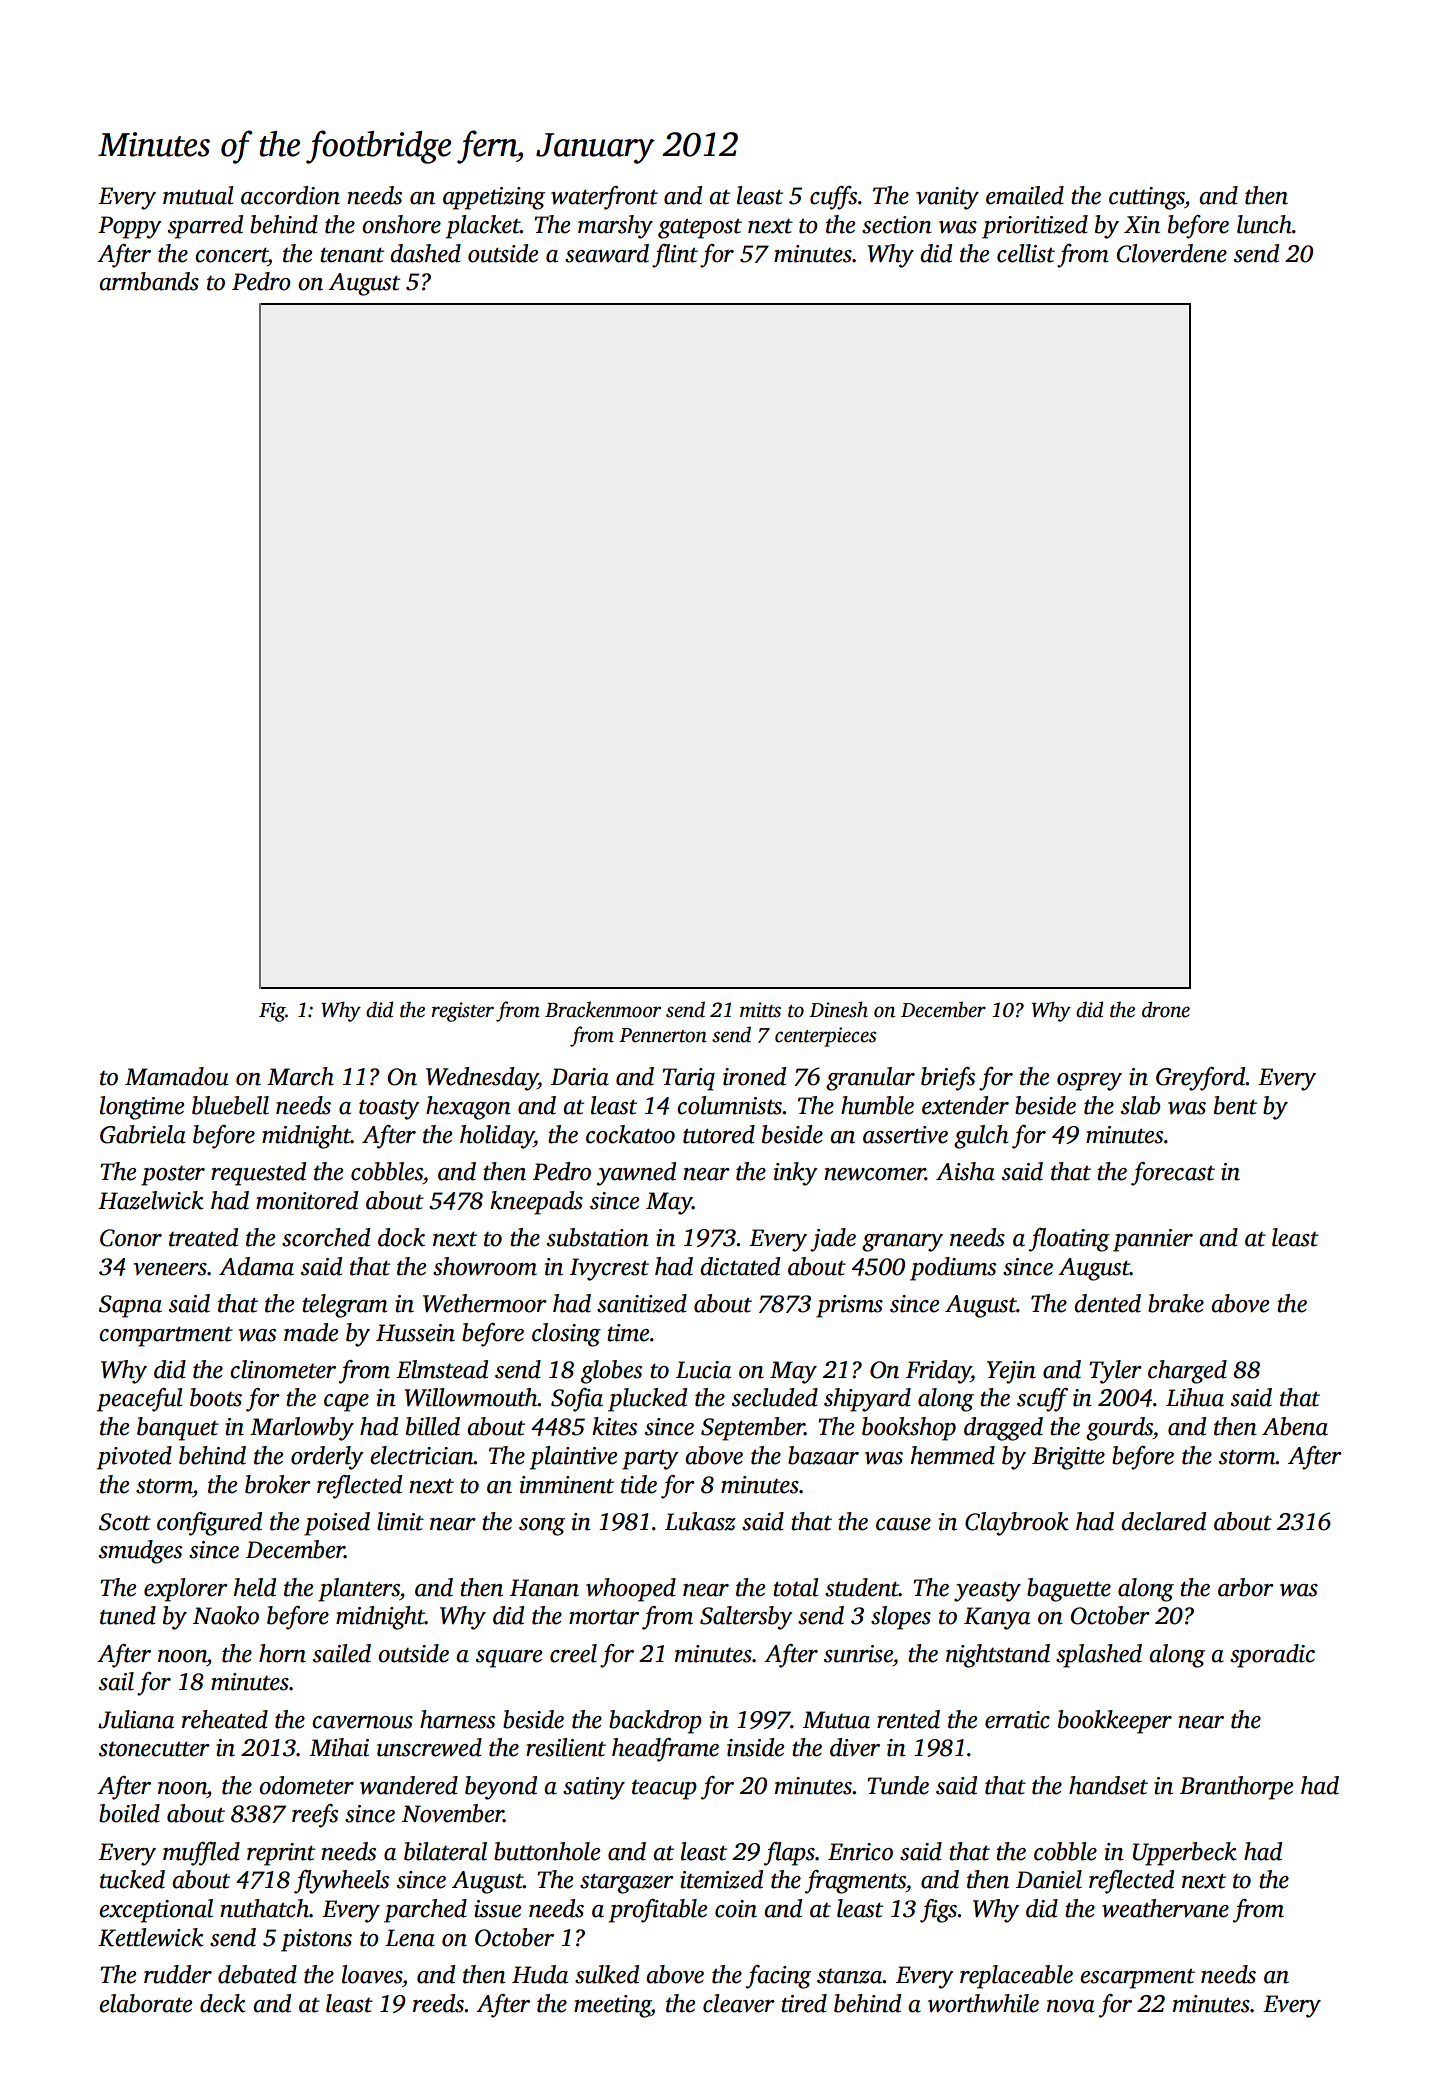 Image resolution: width=1450 pixels, height=2100 pixels. Describe the element at coordinates (1171, 253) in the page. I see `Cloverdene` at that location.
